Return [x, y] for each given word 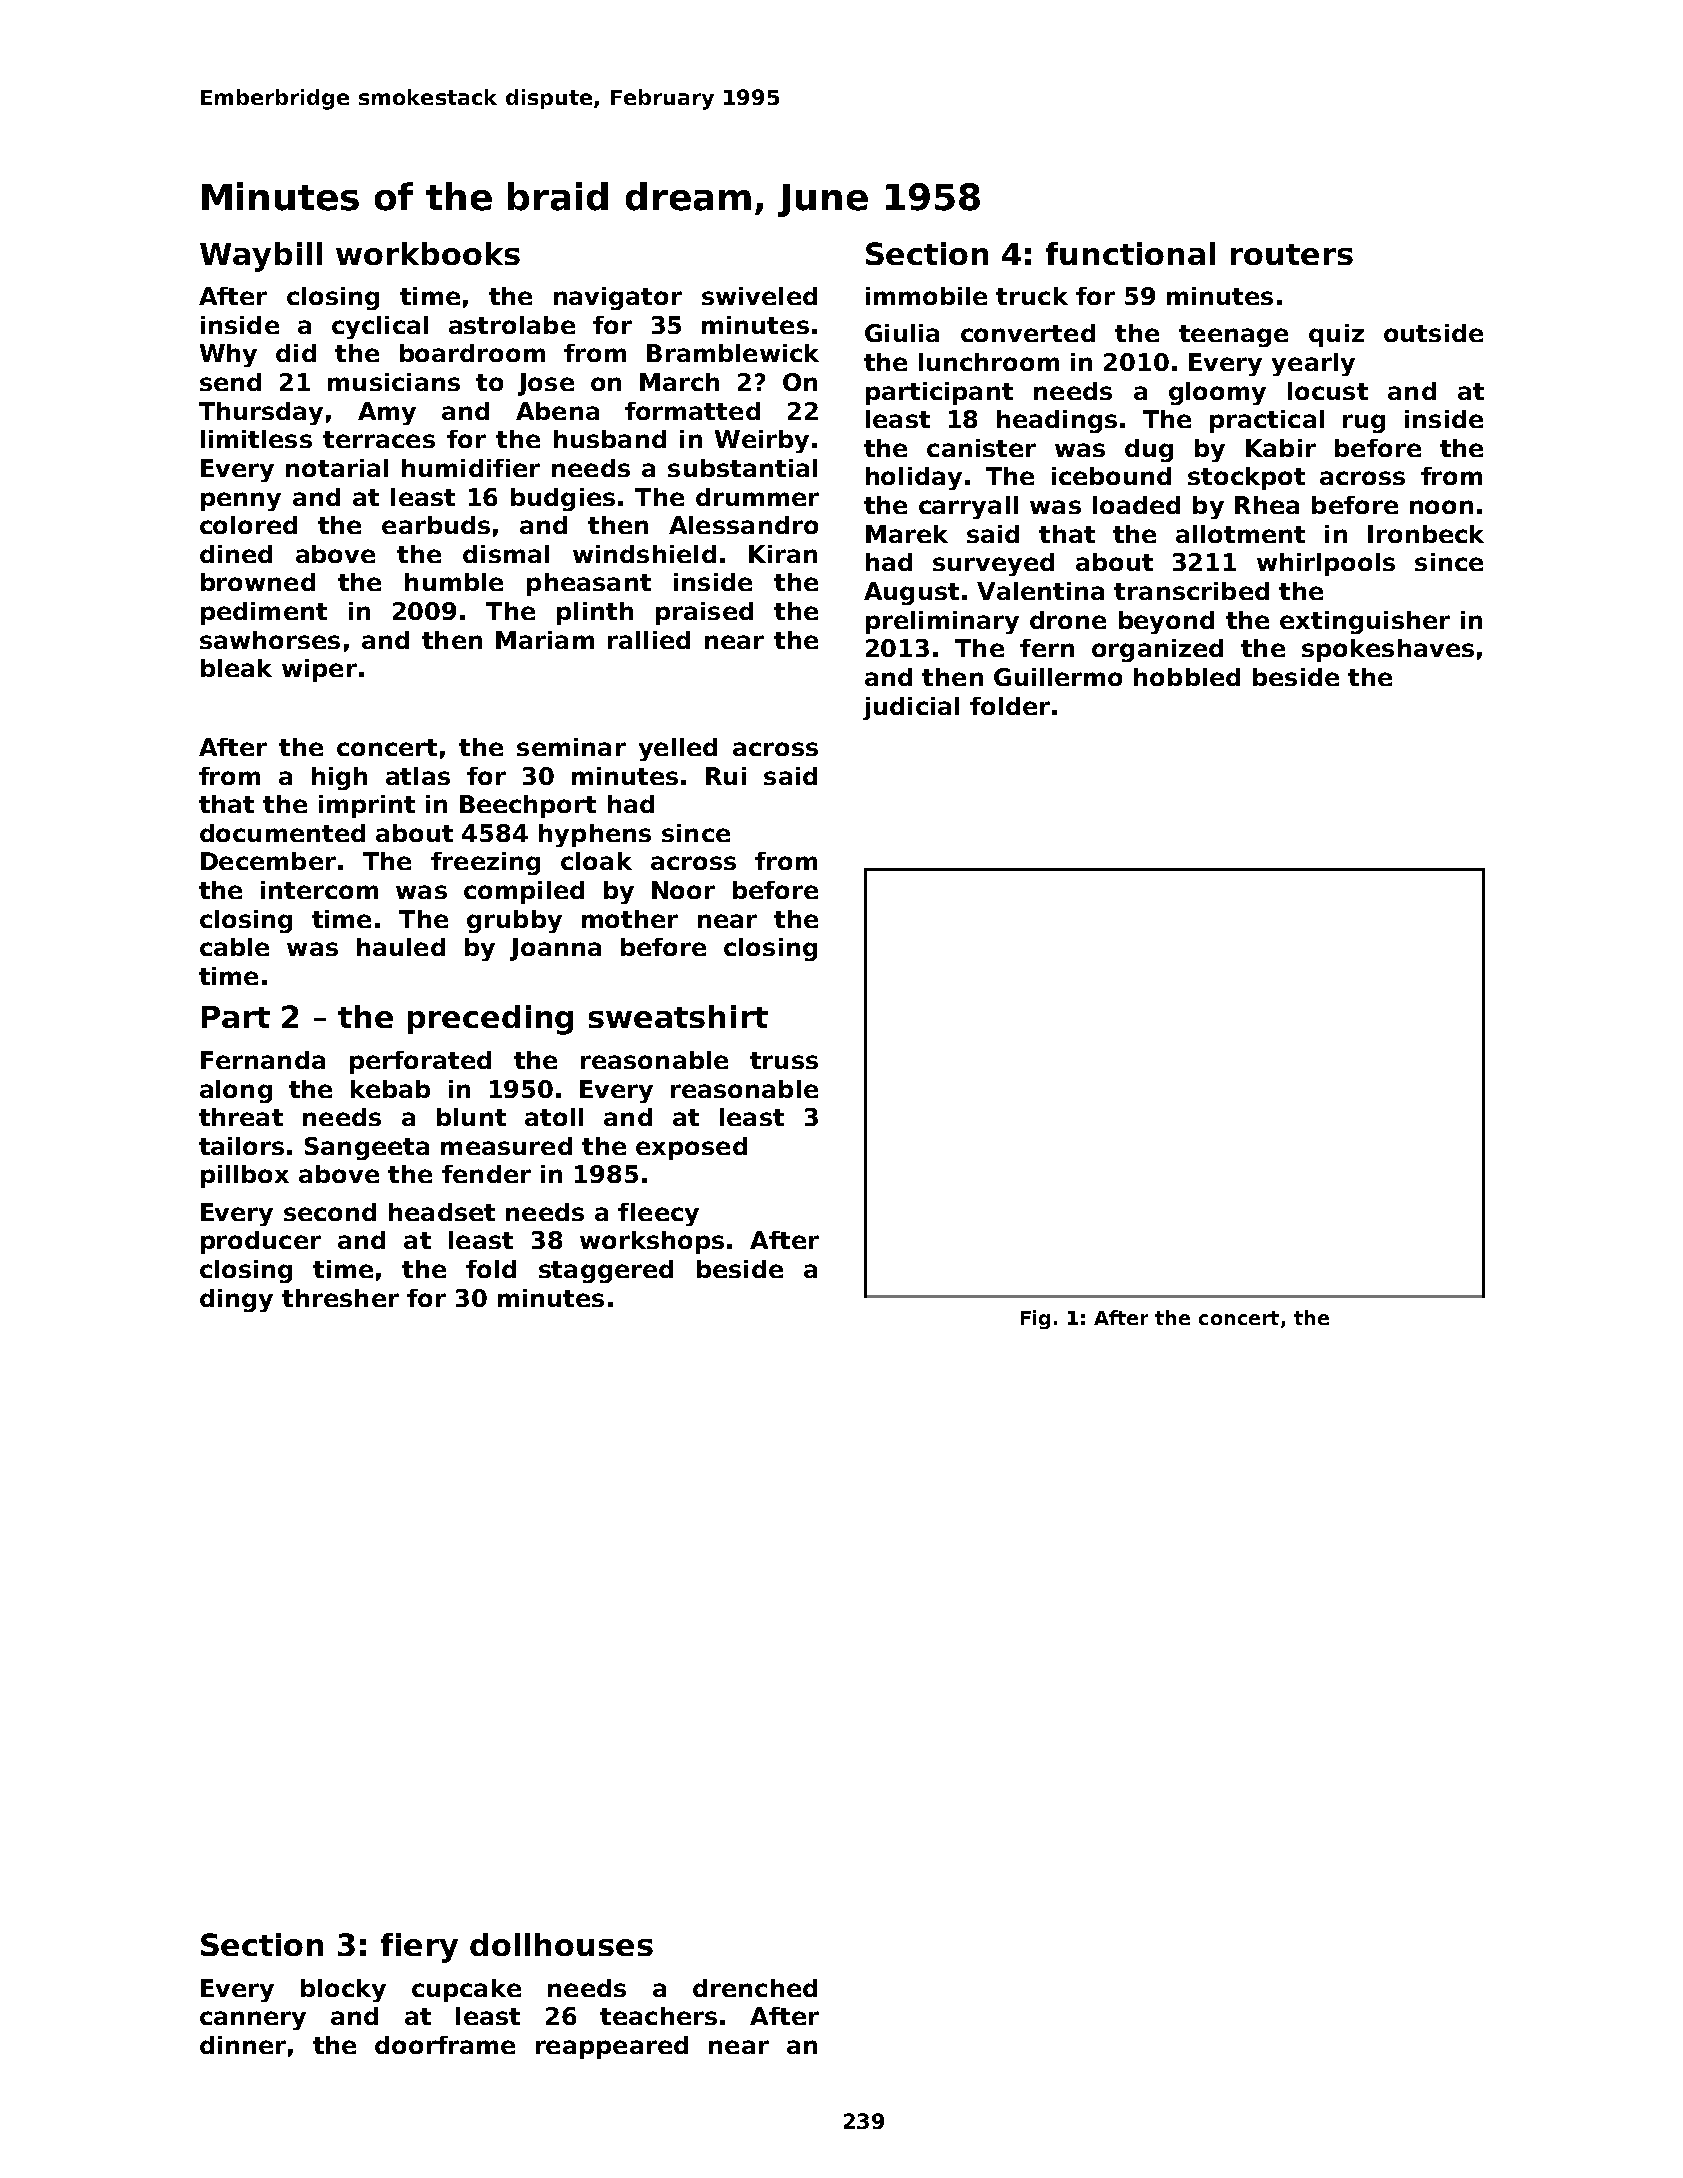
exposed [691, 1148]
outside [1433, 333]
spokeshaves [1388, 650]
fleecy [658, 1214]
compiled [524, 892]
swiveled [759, 296]
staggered [606, 1271]
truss [784, 1060]
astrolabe [512, 325]
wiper [319, 670]
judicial [911, 708]
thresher [340, 1298]
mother [630, 919]
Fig [1035, 1319]
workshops [652, 1242]
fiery [419, 1948]
